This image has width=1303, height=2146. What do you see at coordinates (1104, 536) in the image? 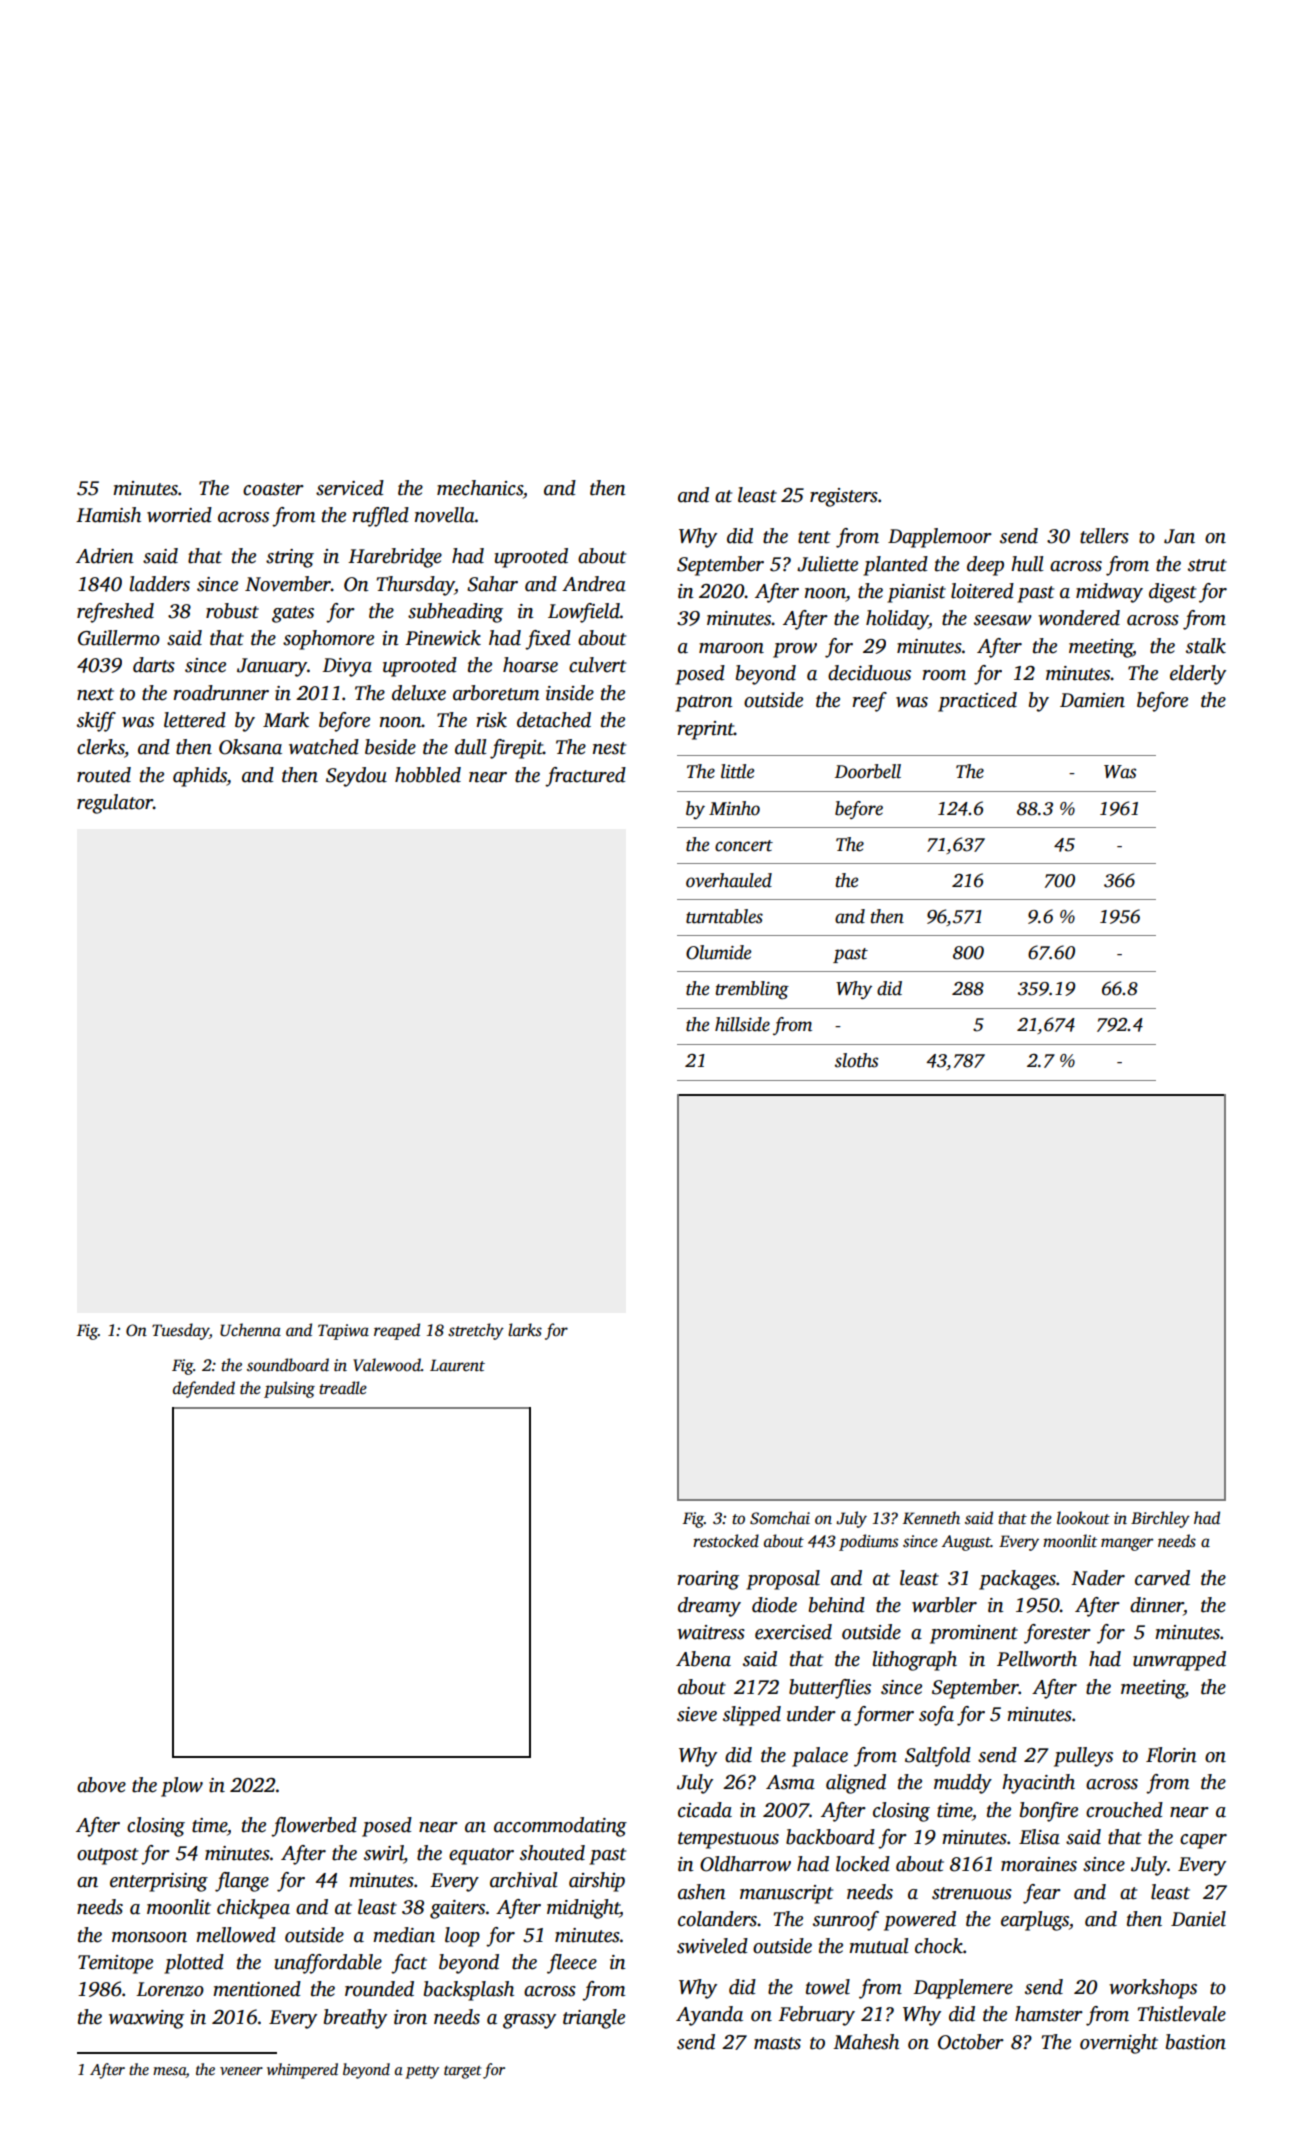
I see `tellers` at bounding box center [1104, 536].
